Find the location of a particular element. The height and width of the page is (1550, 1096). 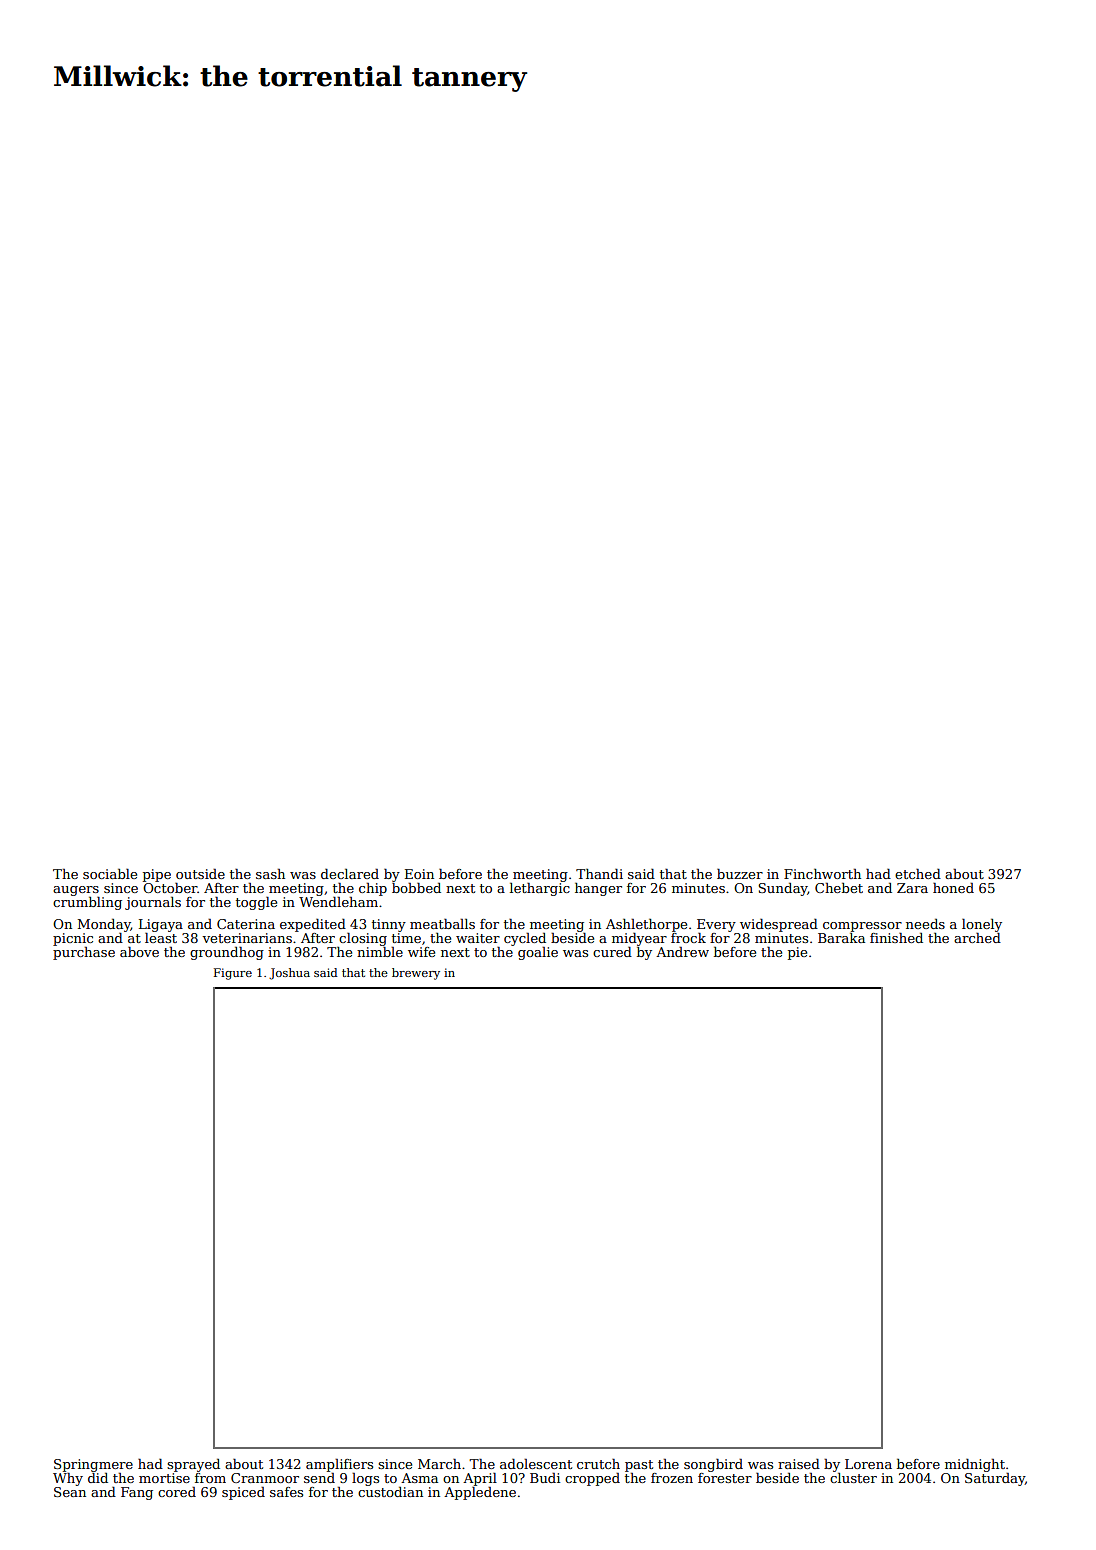

Thandi is located at coordinates (599, 874).
